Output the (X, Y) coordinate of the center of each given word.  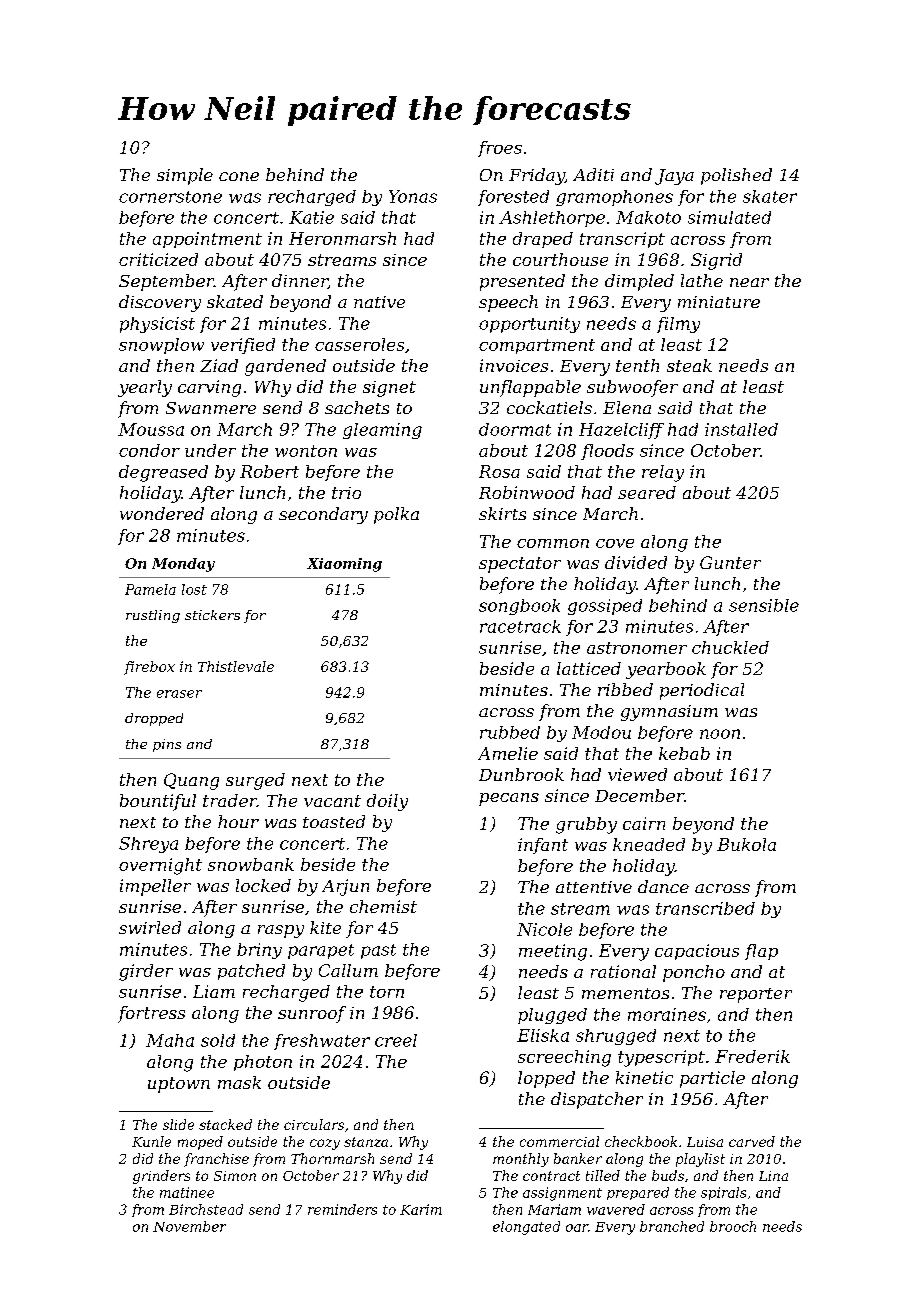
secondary (323, 515)
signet (389, 389)
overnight (160, 866)
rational (623, 971)
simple (185, 176)
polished (736, 176)
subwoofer (632, 388)
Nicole (544, 929)
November (189, 1226)
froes (500, 149)
